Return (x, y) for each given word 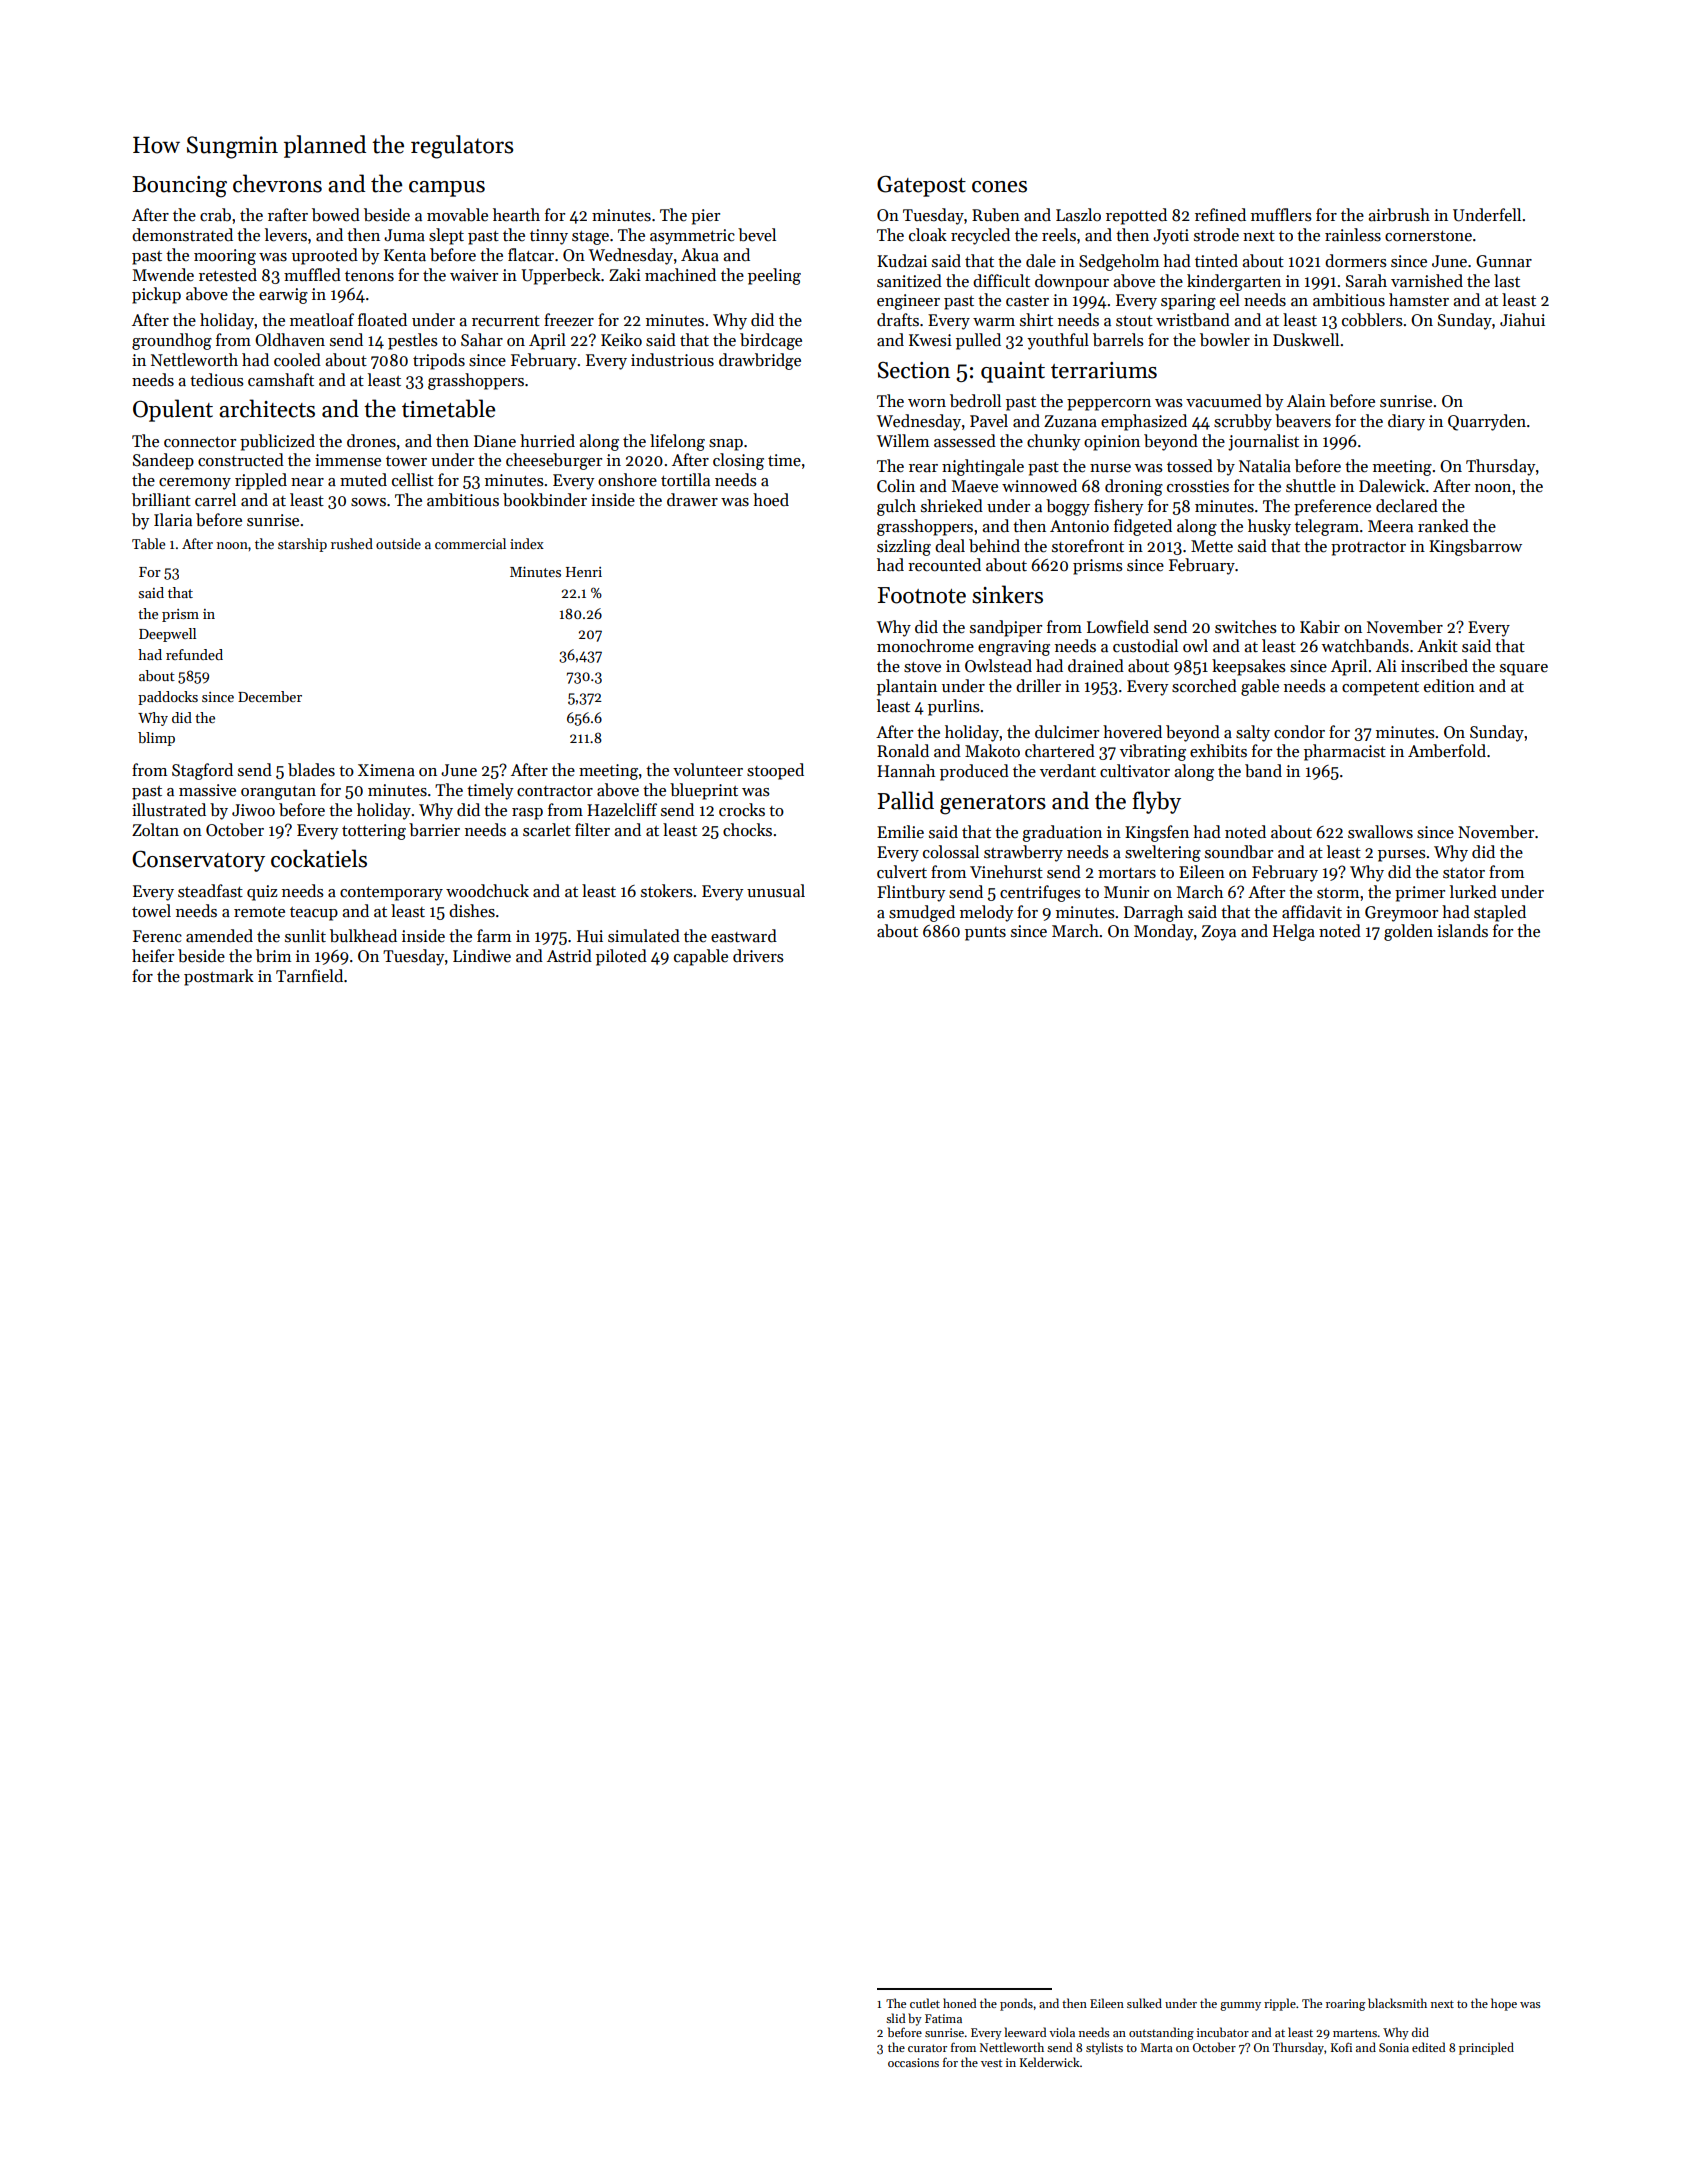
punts (985, 934)
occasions (913, 2062)
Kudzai (902, 261)
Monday (1163, 932)
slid (895, 2018)
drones (371, 441)
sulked (1144, 2003)
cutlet (925, 2003)
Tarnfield (309, 976)
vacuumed (1224, 401)
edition (1449, 686)
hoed (771, 500)
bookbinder (545, 500)
